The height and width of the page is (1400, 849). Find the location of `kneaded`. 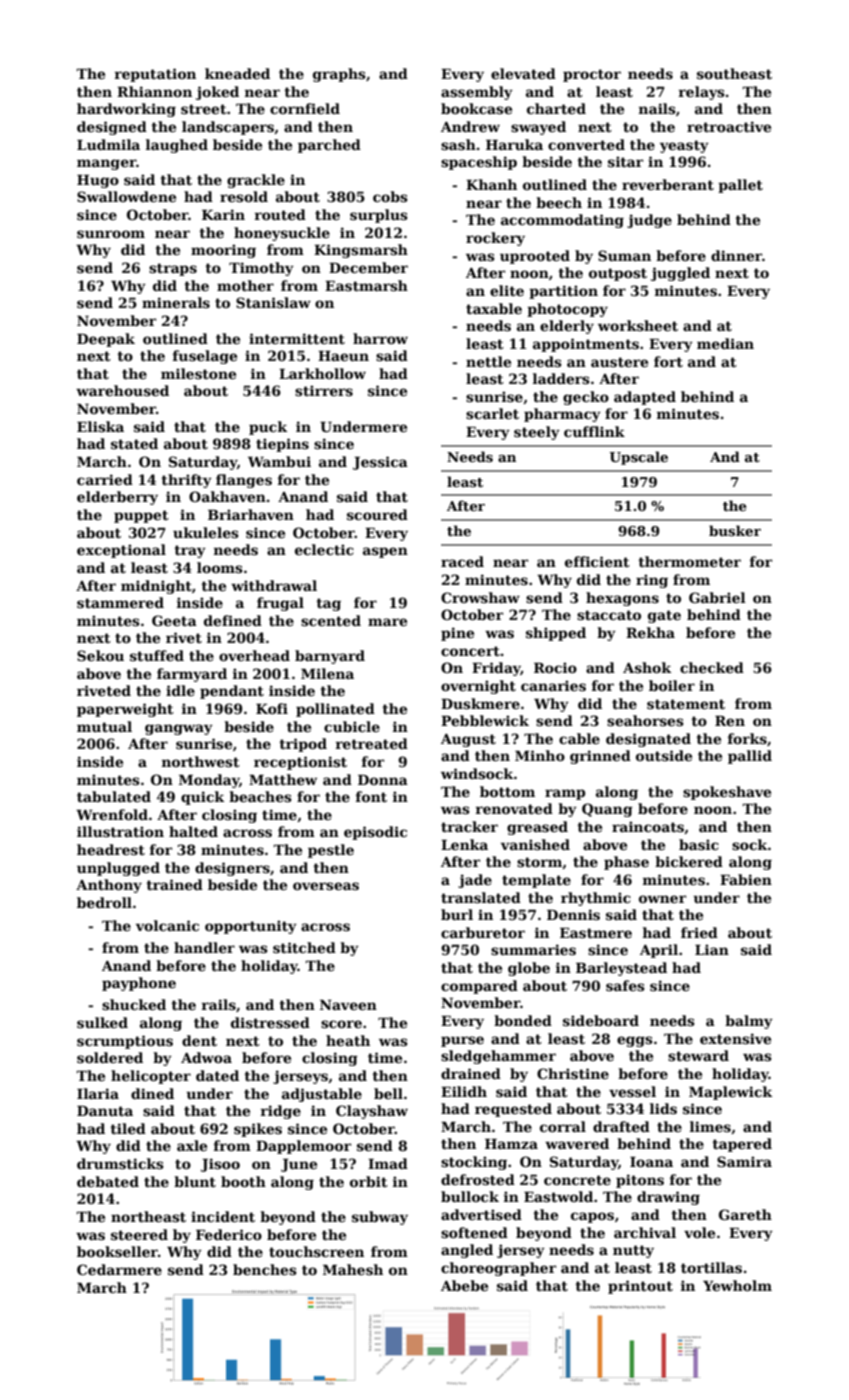

kneaded is located at coordinates (237, 73).
